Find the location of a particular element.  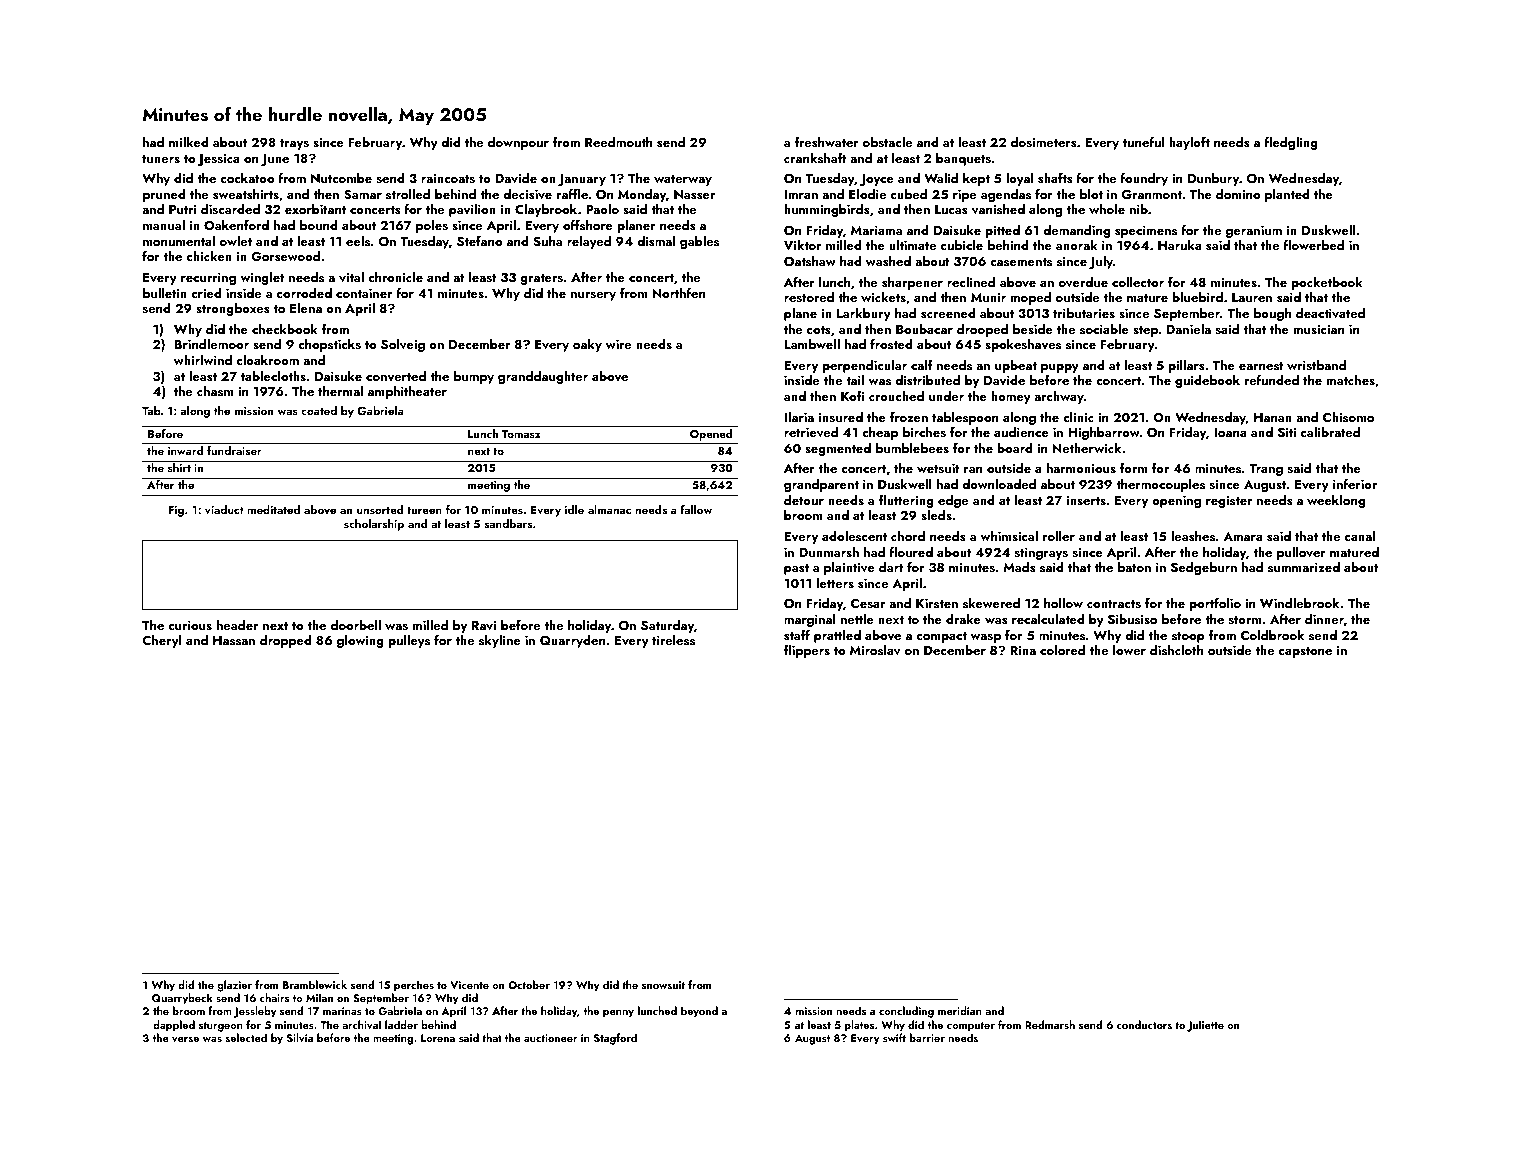

Elena is located at coordinates (306, 308).
